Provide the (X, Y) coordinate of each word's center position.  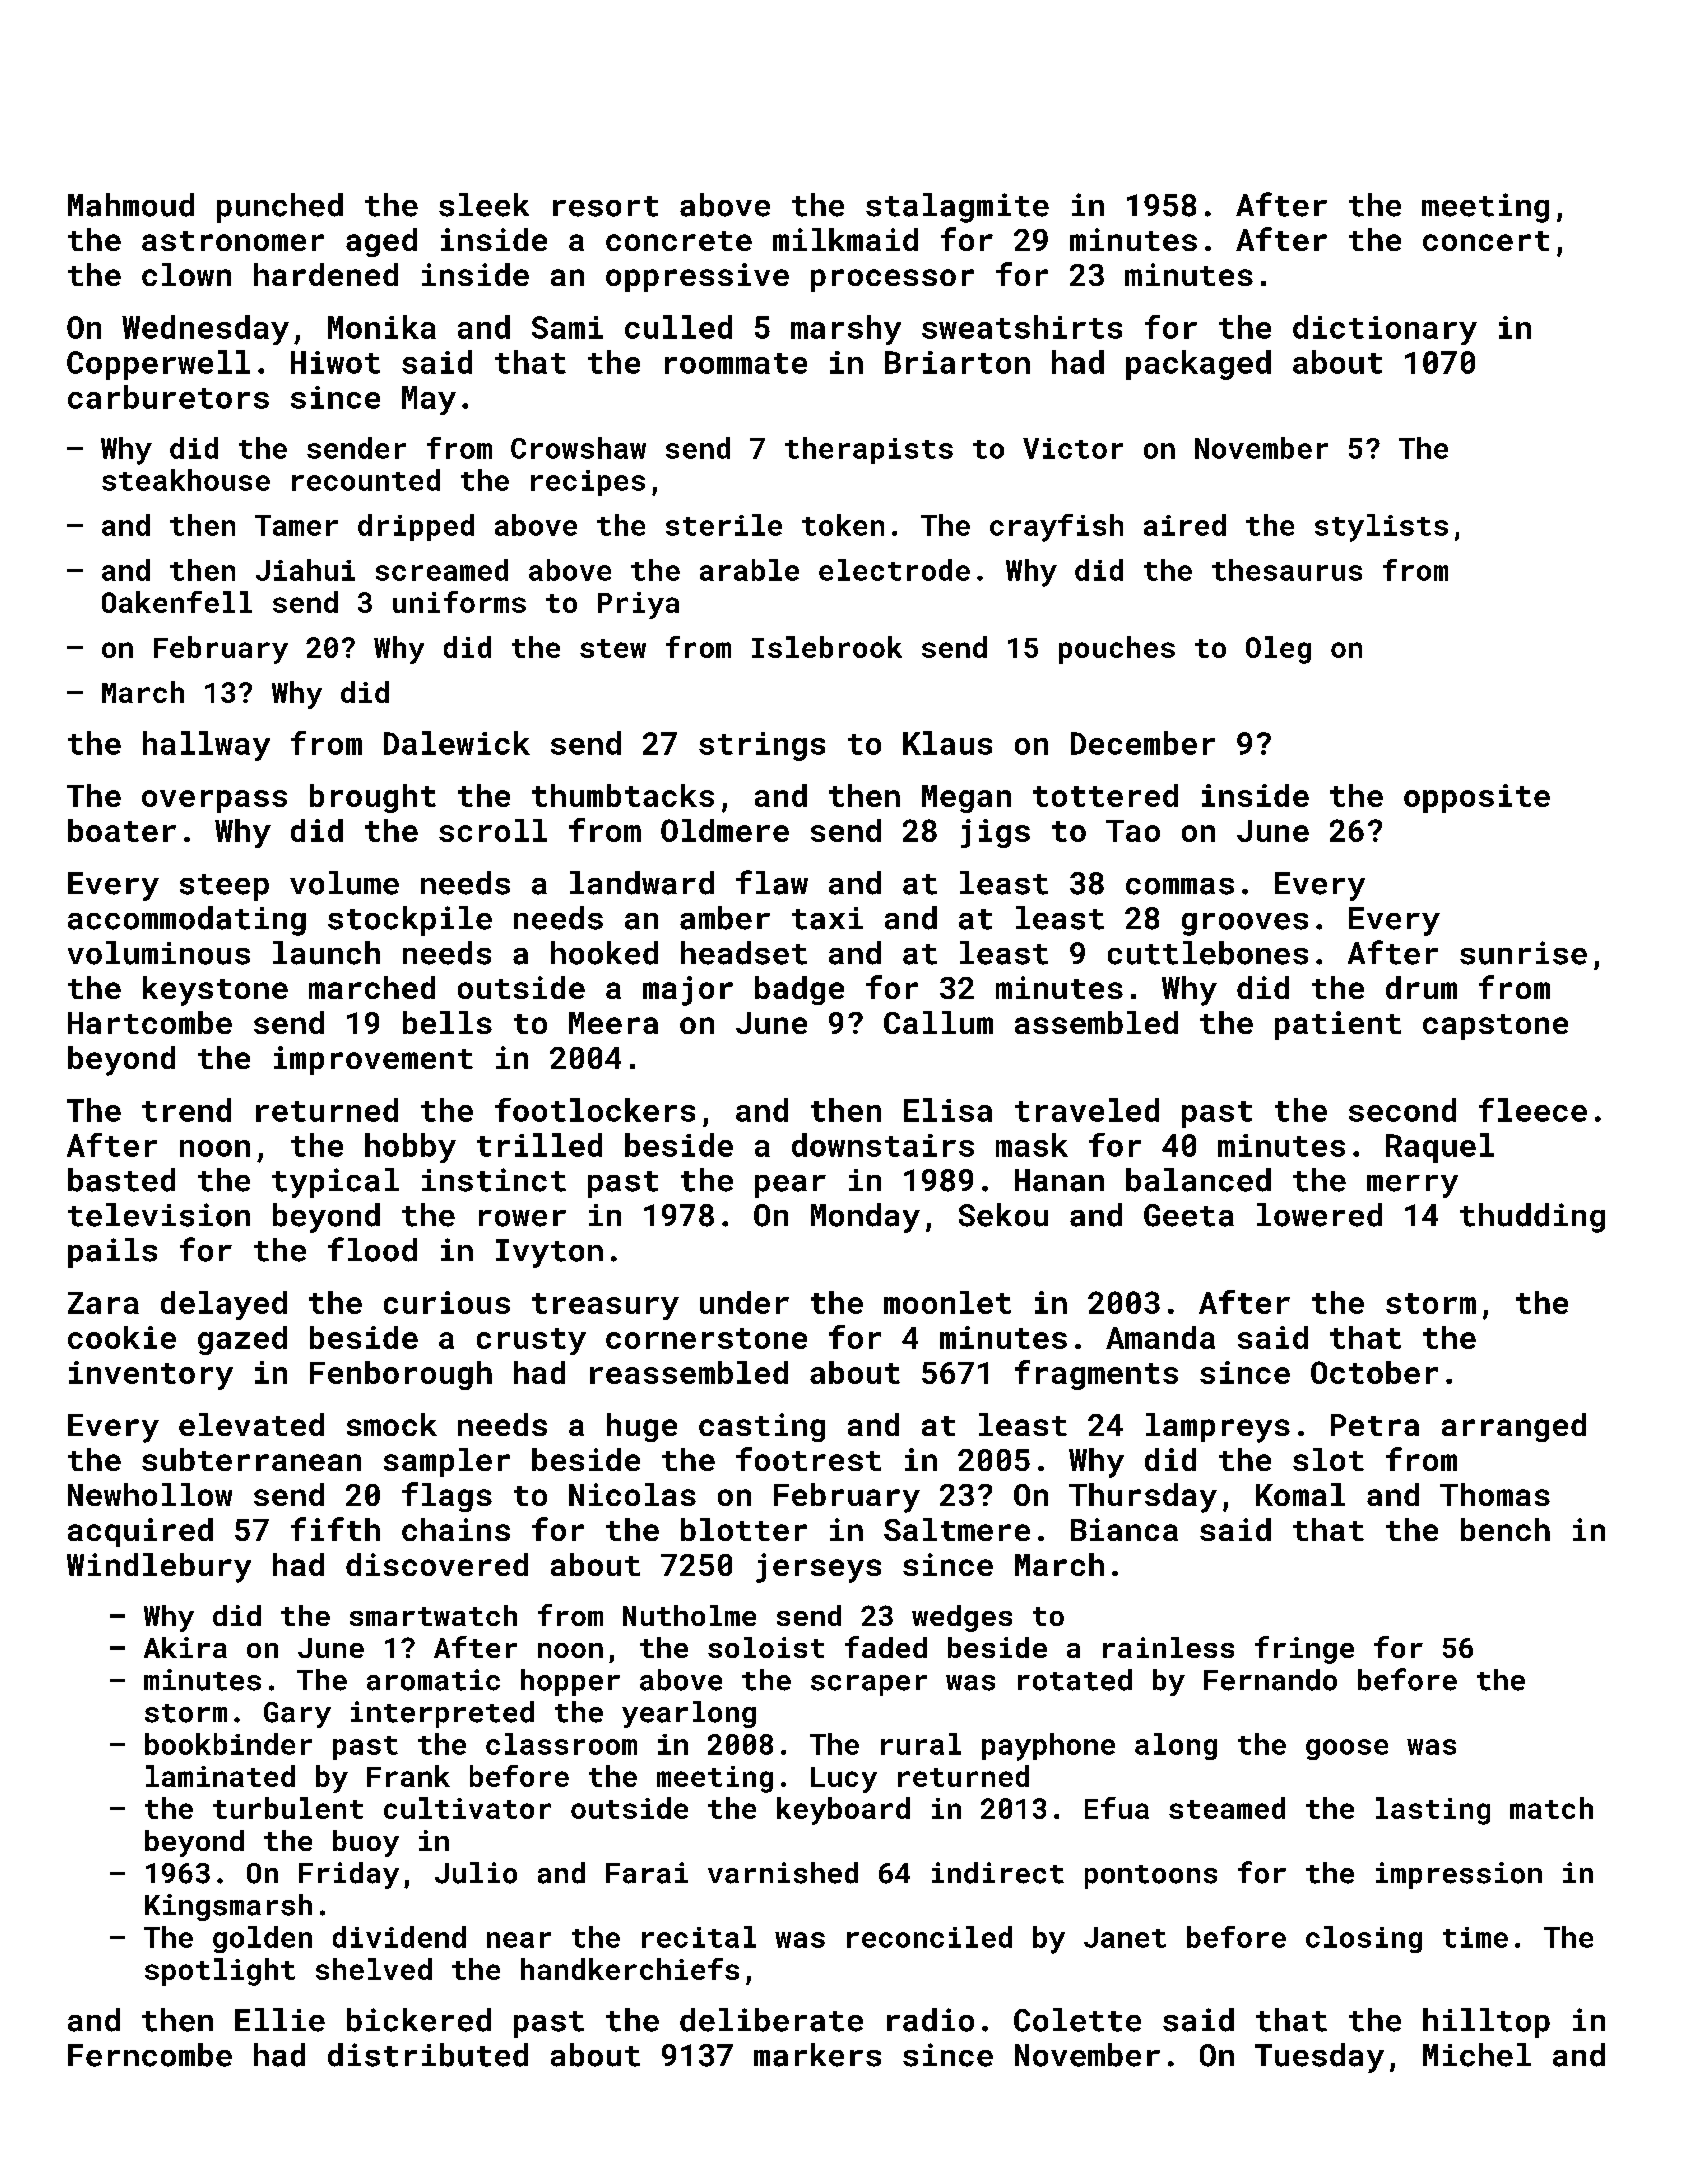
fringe (1304, 1650)
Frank (408, 1776)
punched (280, 208)
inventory (151, 1375)
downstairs (883, 1145)
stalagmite (957, 208)
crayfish (1056, 528)
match (1551, 1808)
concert (1486, 241)
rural (921, 1744)
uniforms (459, 602)
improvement (373, 1060)
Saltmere (957, 1529)
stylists (1381, 528)
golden (262, 1939)
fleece (1533, 1110)
